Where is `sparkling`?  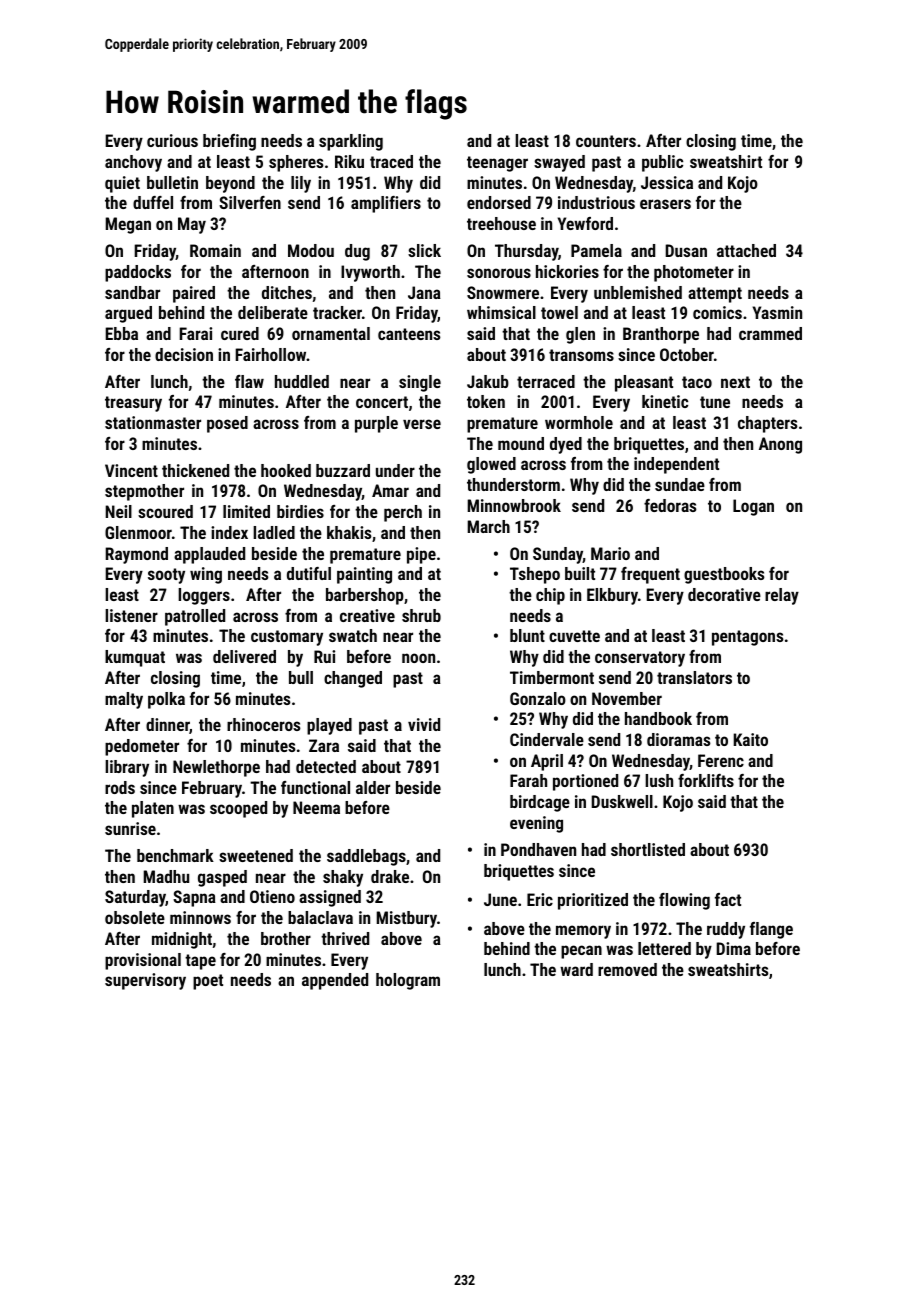 sparkling is located at coordinates (351, 142).
